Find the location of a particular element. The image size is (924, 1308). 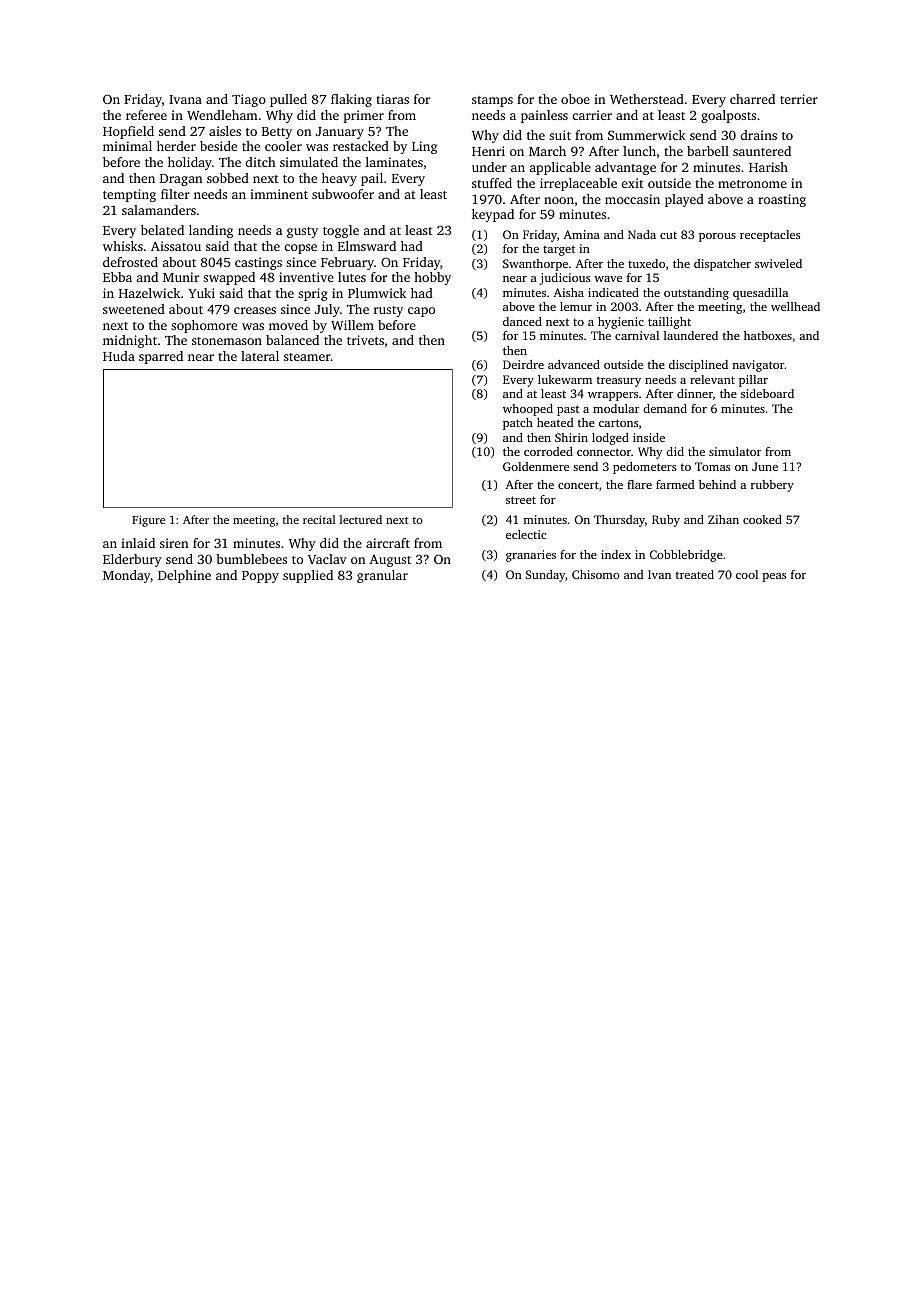

taillight is located at coordinates (669, 323).
